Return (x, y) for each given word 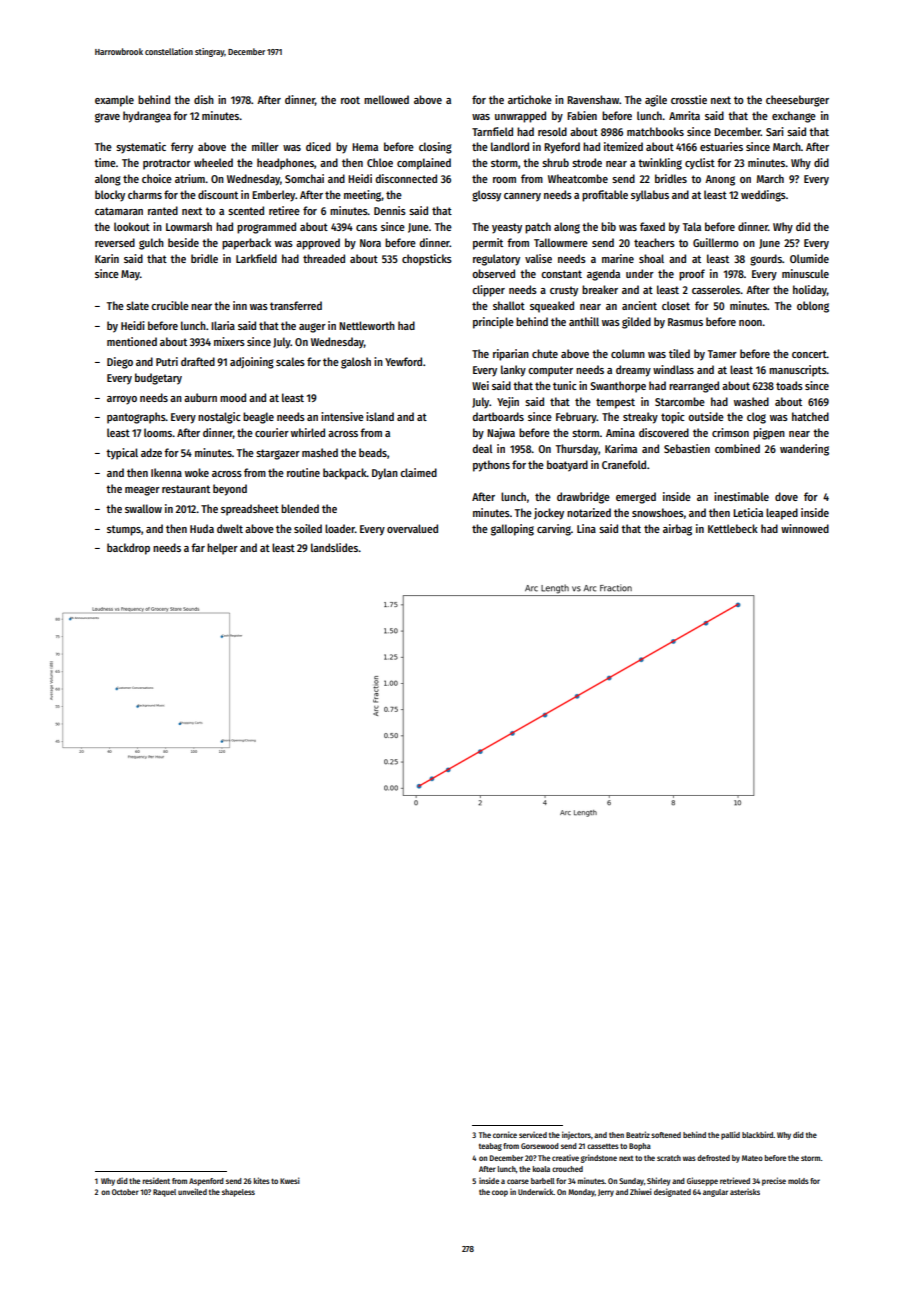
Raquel (164, 1193)
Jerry (606, 1193)
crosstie (689, 99)
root (350, 100)
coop (500, 1193)
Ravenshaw (593, 99)
